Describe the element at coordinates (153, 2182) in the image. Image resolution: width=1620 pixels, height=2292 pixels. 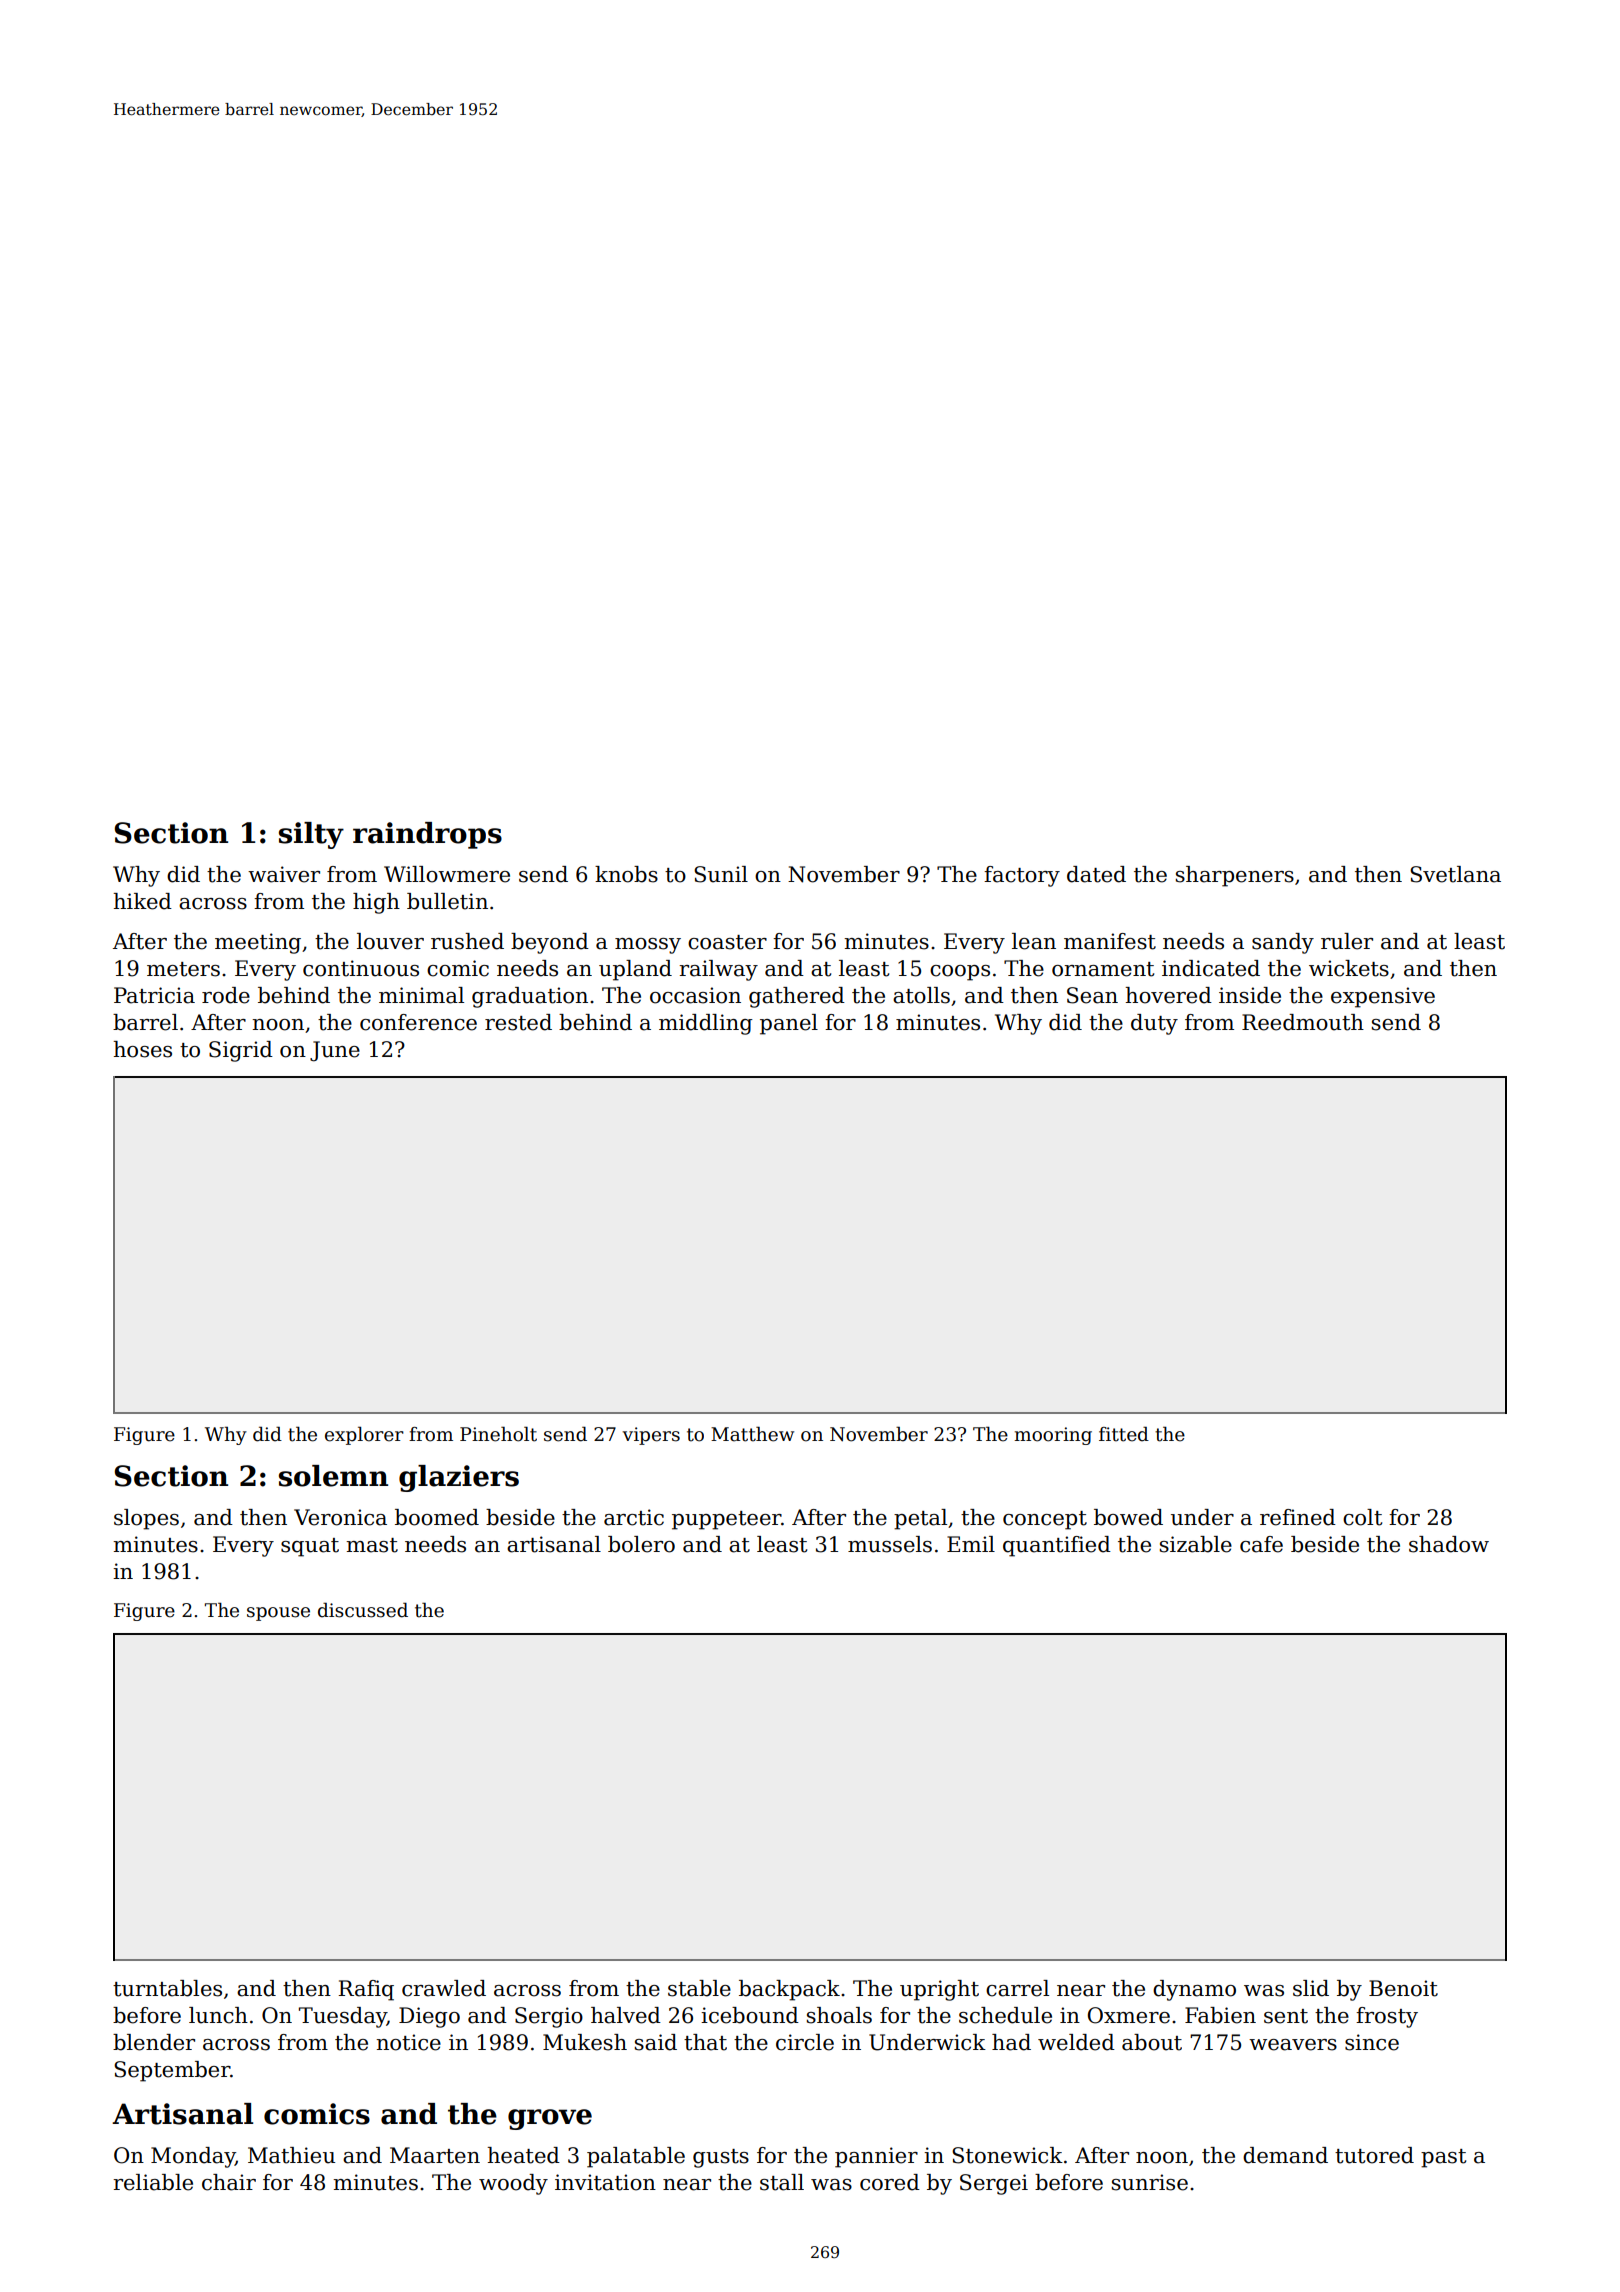
I see `reliable` at that location.
